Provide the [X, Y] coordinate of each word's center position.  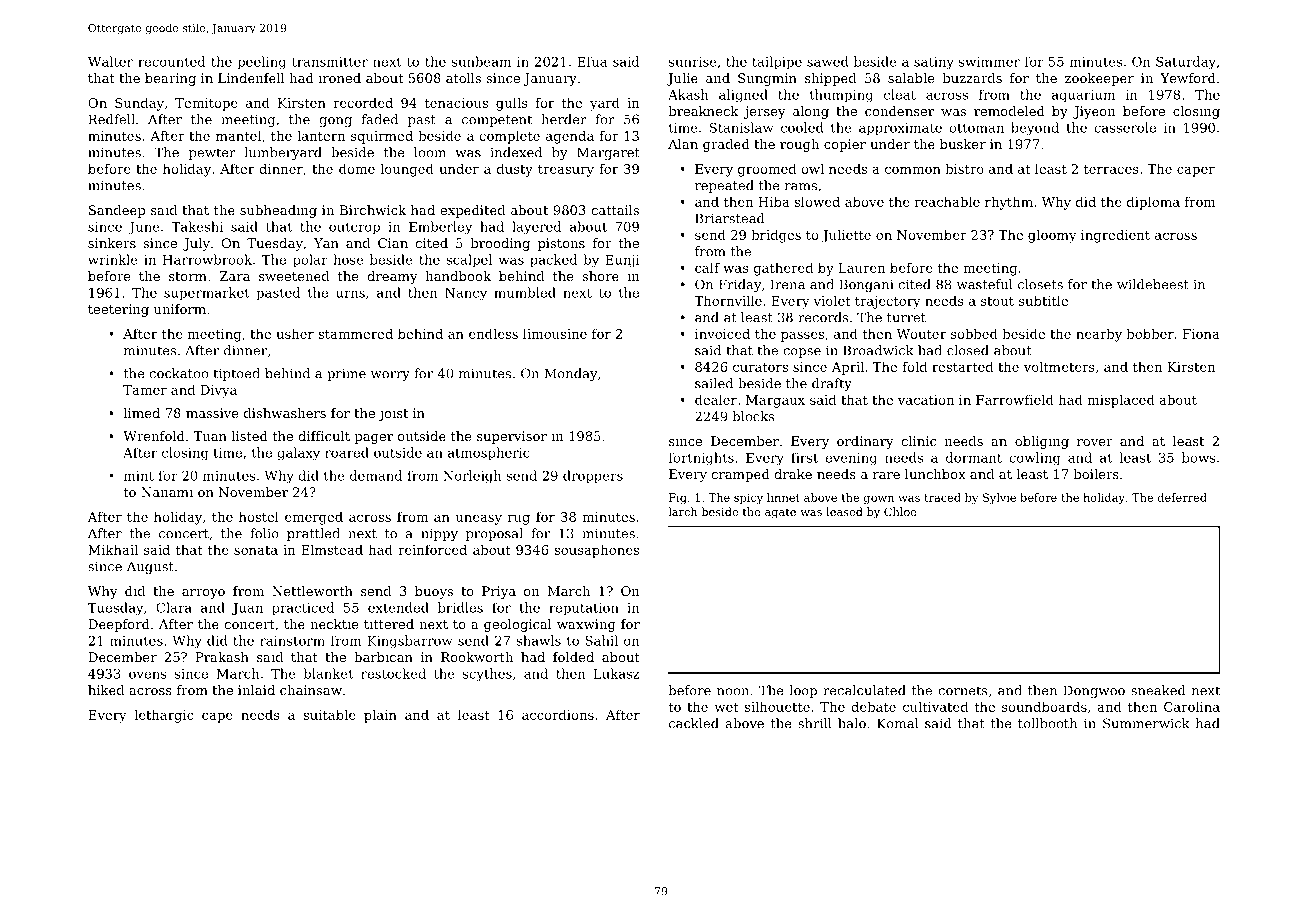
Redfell [112, 119]
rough [799, 145]
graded [726, 145]
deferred [1182, 497]
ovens [148, 675]
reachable [947, 201]
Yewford [1188, 78]
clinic [918, 441]
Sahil [602, 640]
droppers [593, 477]
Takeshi [197, 226]
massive [212, 413]
